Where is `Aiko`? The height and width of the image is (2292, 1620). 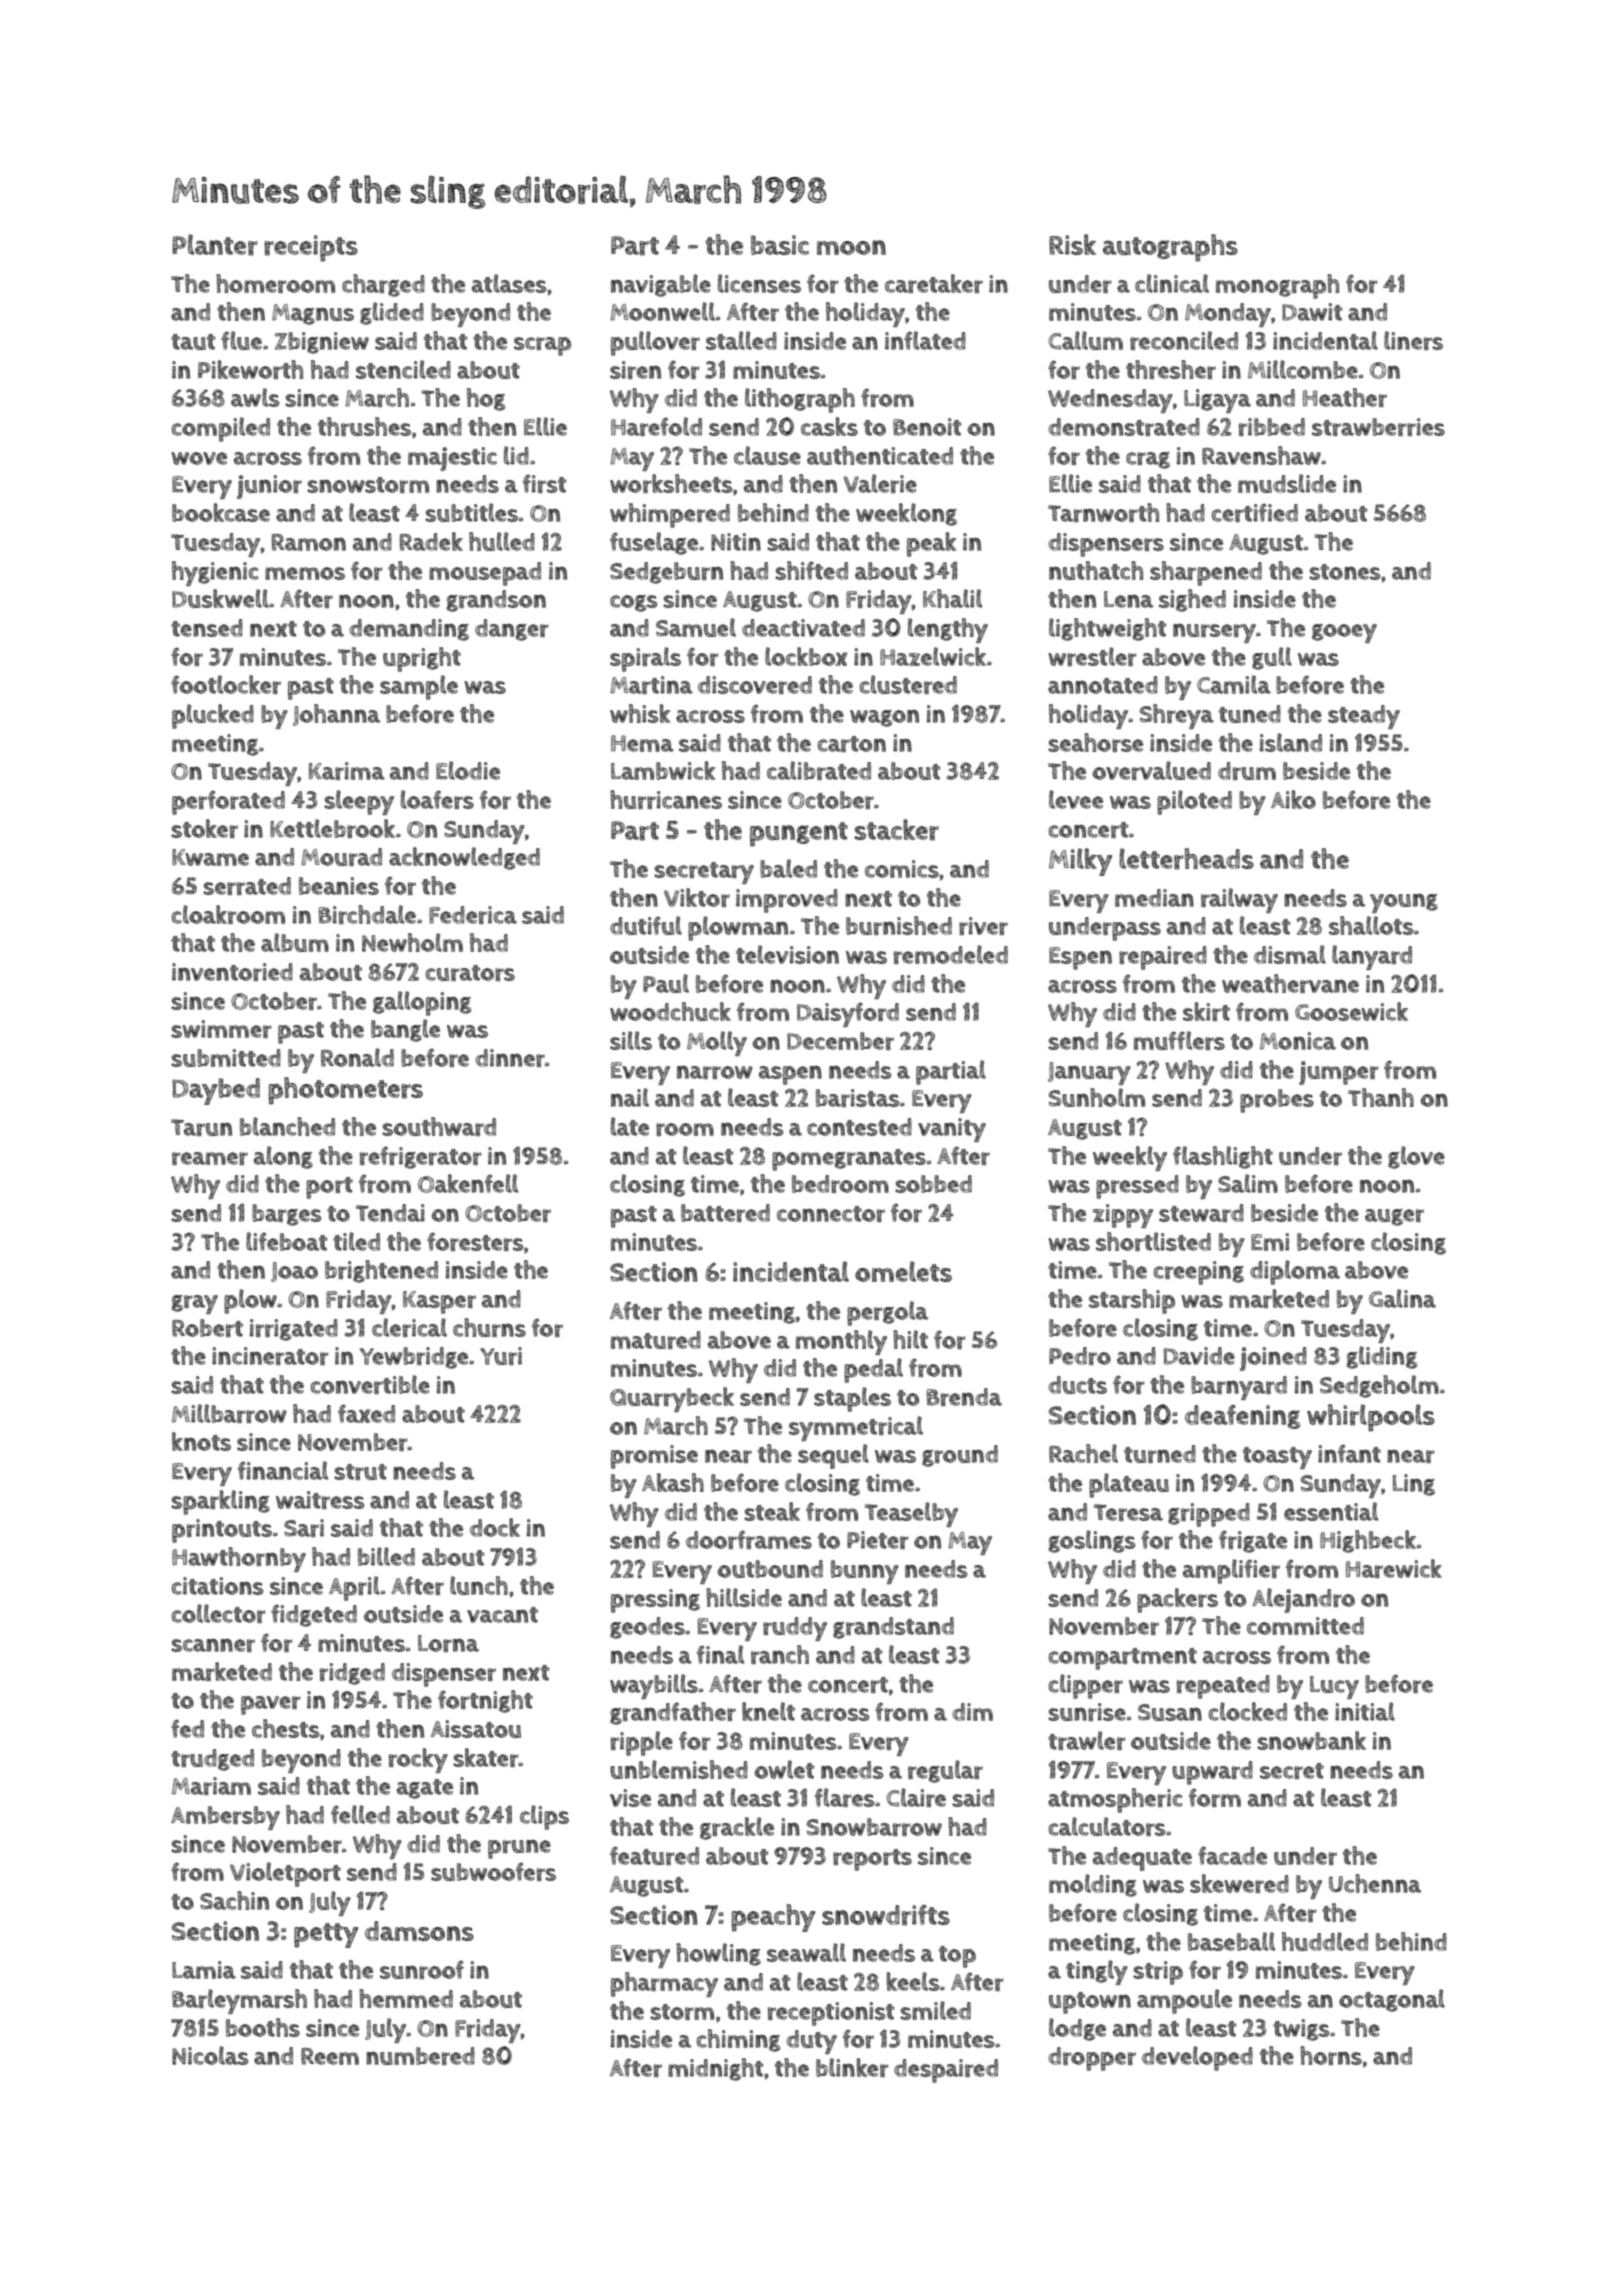 Aiko is located at coordinates (1293, 799).
